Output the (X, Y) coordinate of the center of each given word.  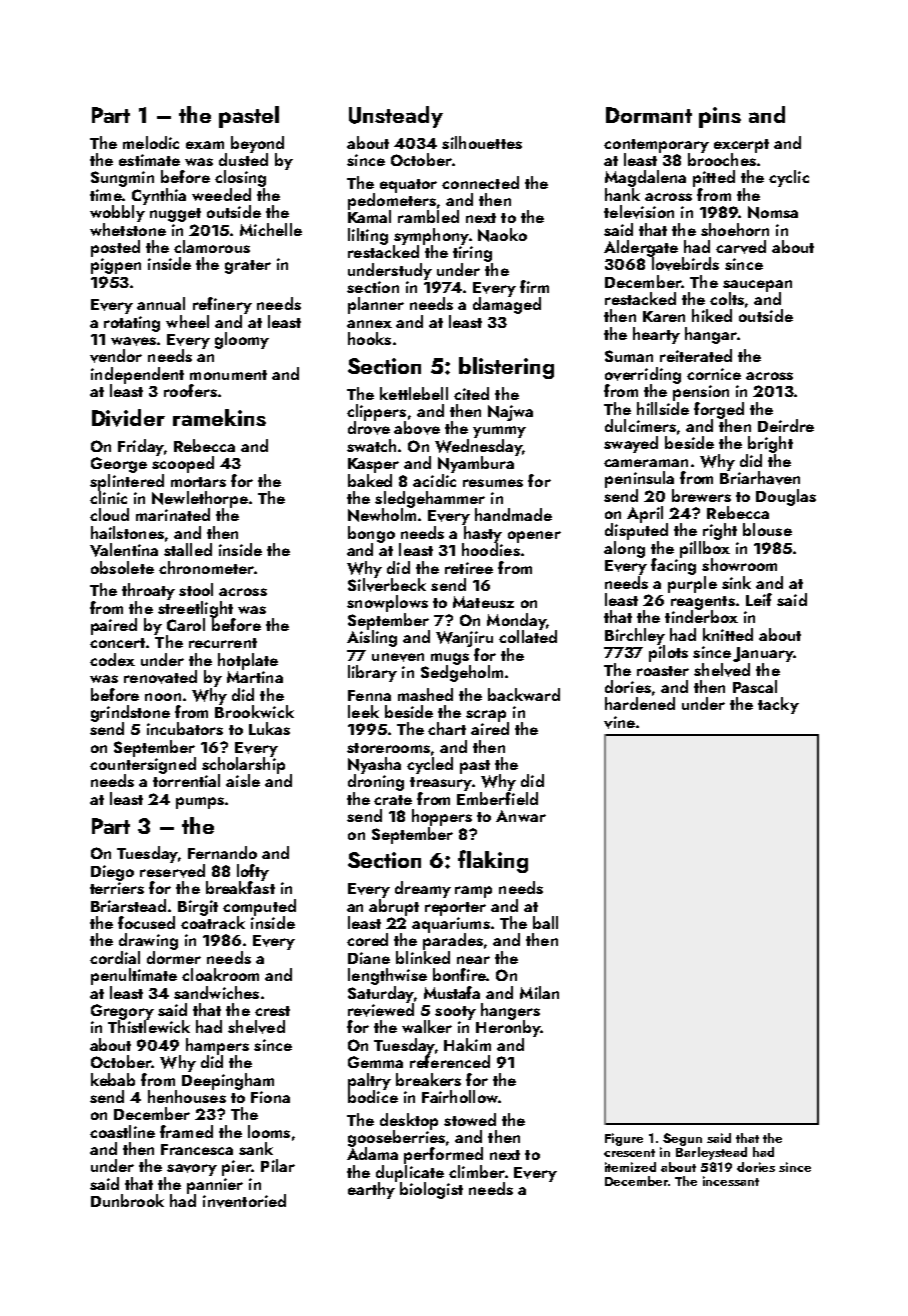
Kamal (369, 216)
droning (376, 782)
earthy (371, 1190)
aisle (243, 780)
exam (205, 145)
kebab (113, 1079)
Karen (664, 316)
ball (545, 922)
